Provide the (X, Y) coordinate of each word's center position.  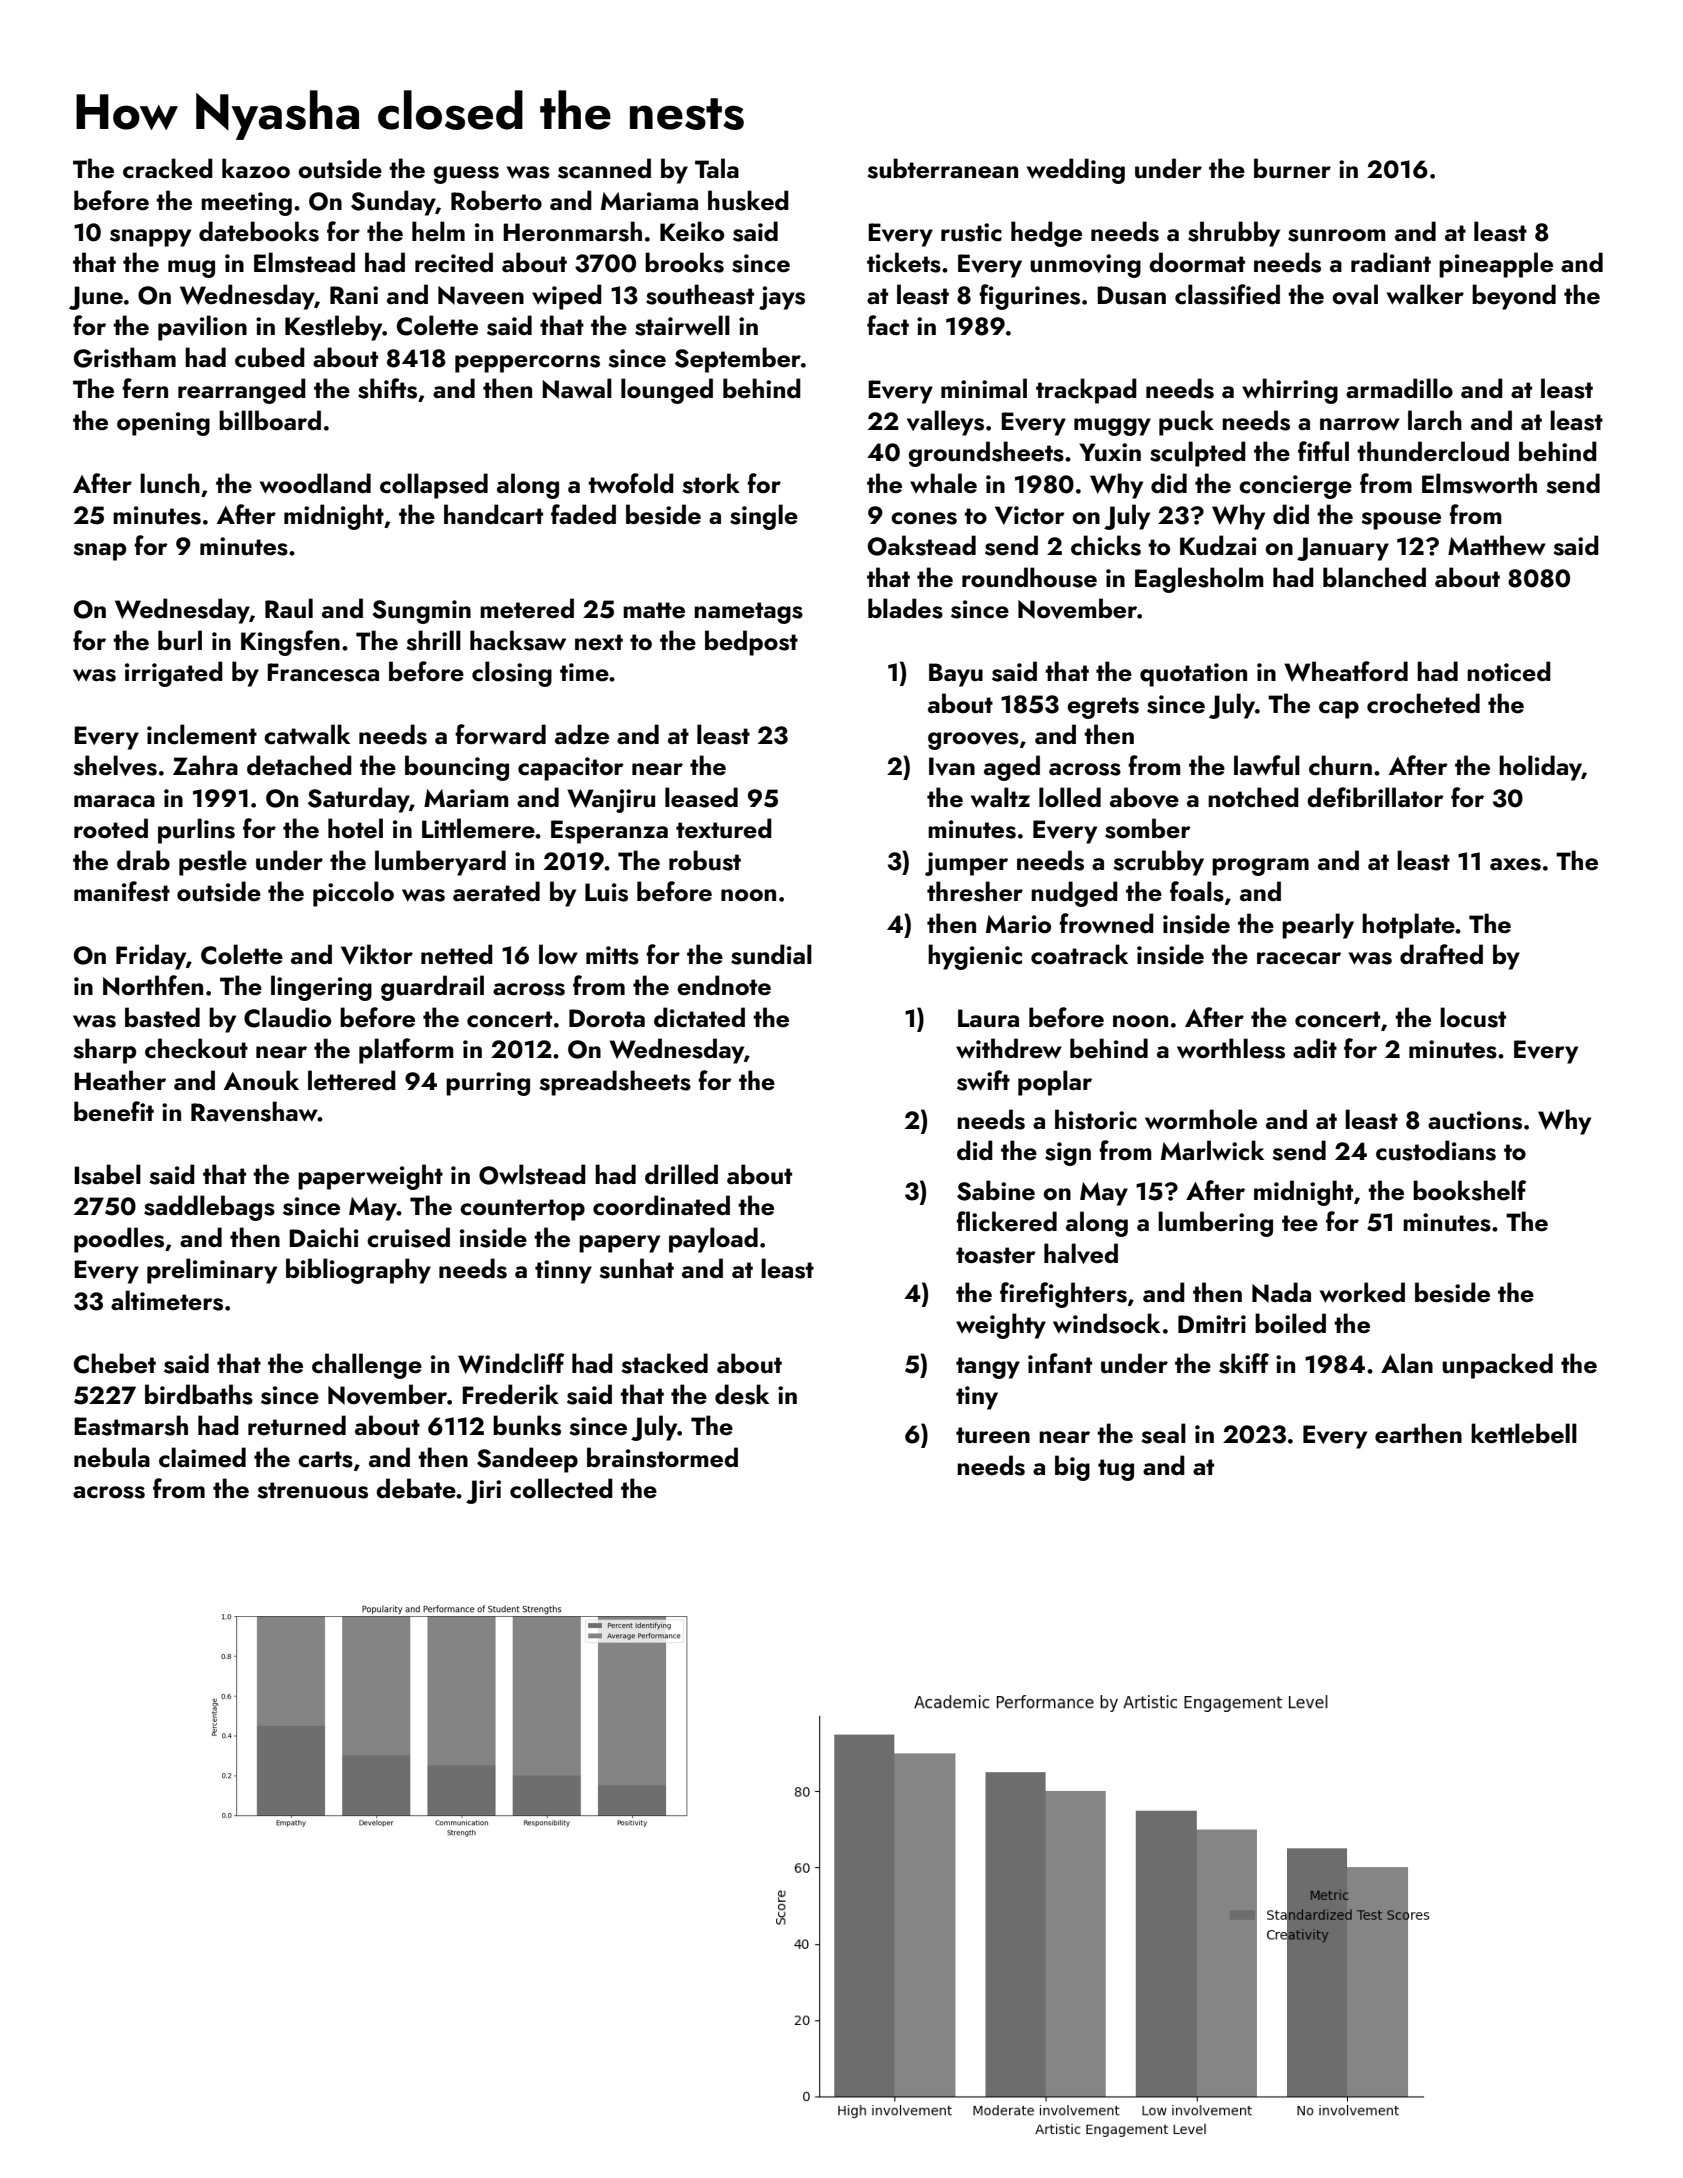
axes (1515, 864)
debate (416, 1488)
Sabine (996, 1190)
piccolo (353, 894)
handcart (493, 514)
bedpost (751, 643)
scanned (604, 168)
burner (1292, 168)
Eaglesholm (1199, 580)
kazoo (256, 168)
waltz (1000, 797)
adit (1315, 1048)
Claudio (287, 1017)
